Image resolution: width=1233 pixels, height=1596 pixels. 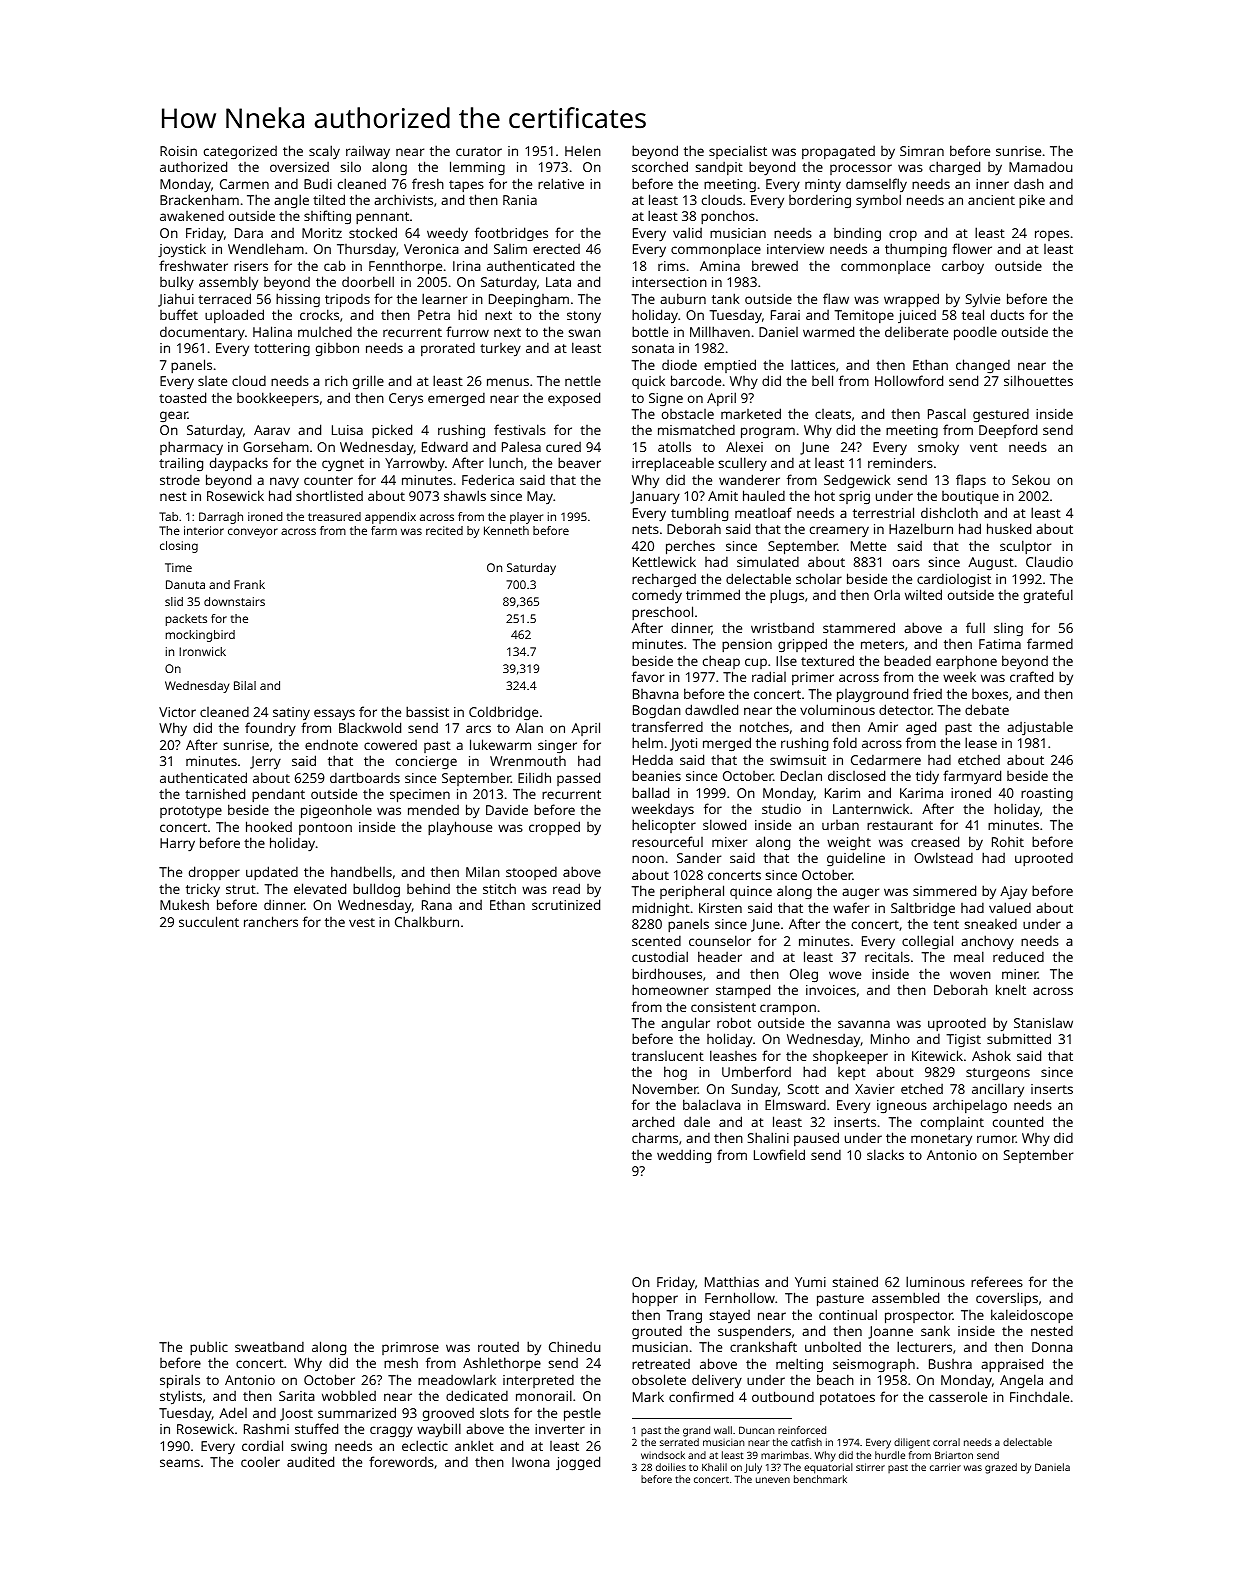 What do you see at coordinates (665, 1088) in the document?
I see `November` at bounding box center [665, 1088].
